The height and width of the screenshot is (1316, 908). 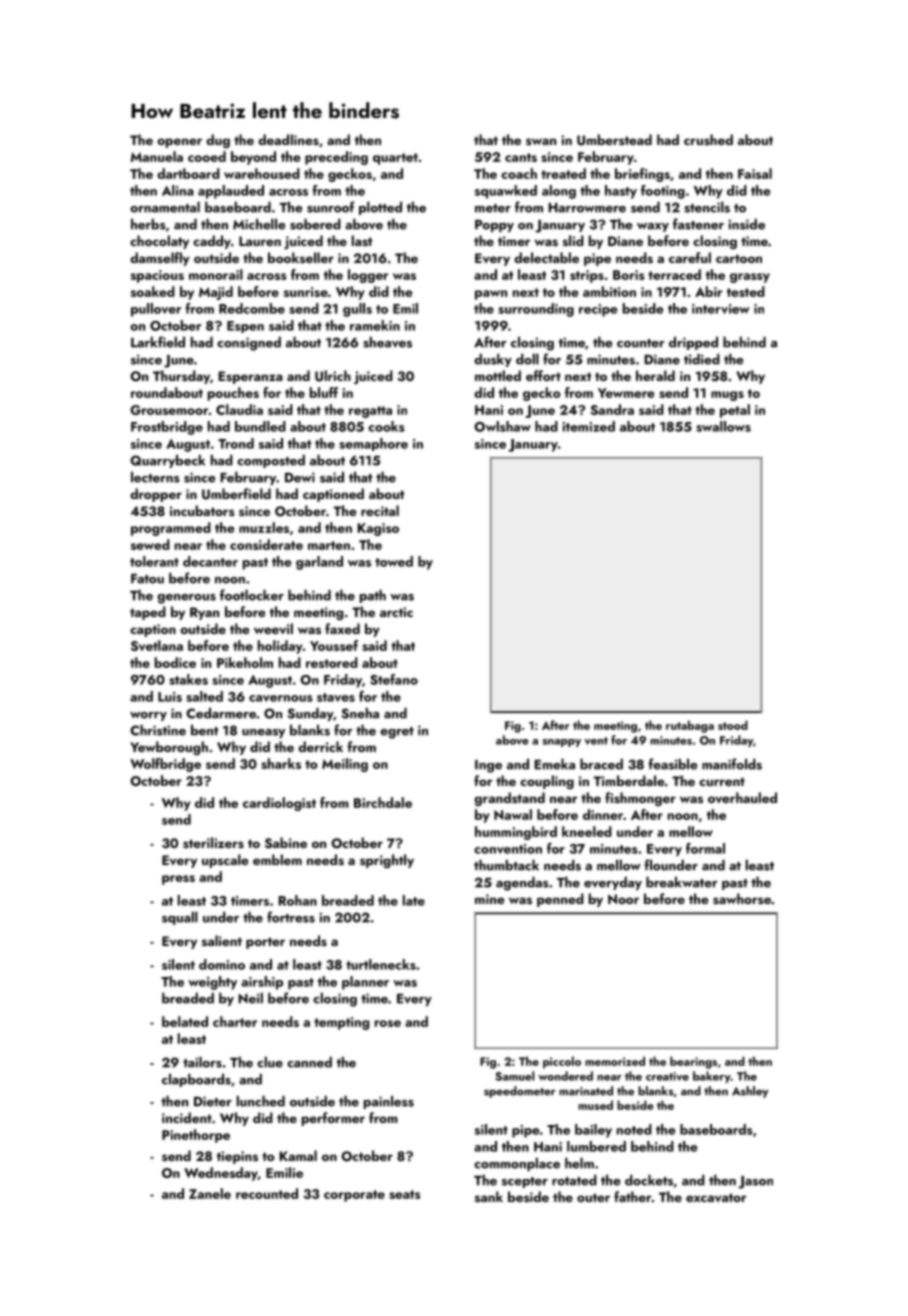 I want to click on itemized, so click(x=589, y=426).
